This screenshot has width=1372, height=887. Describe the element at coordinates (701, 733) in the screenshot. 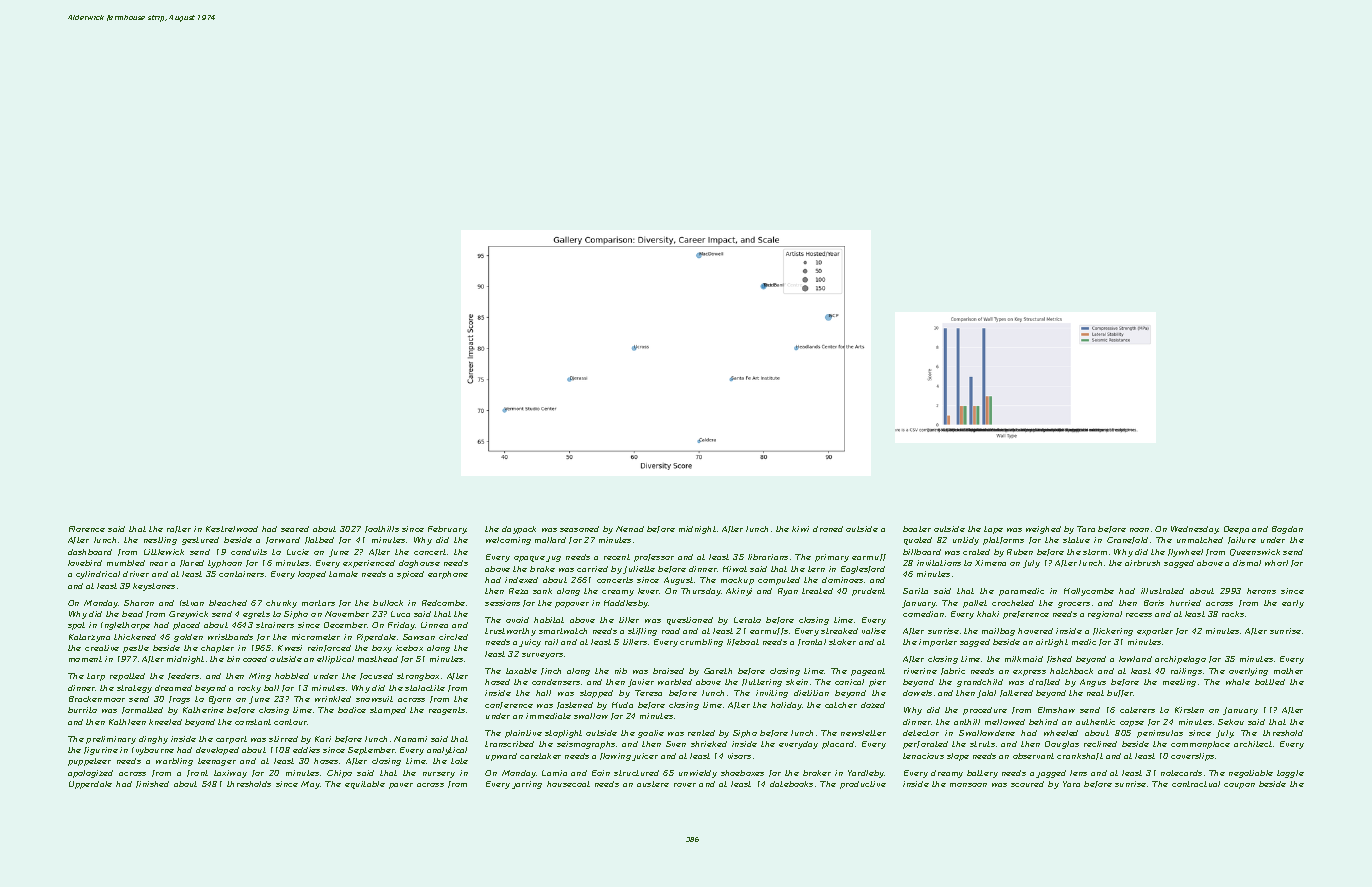

I see `rented` at that location.
